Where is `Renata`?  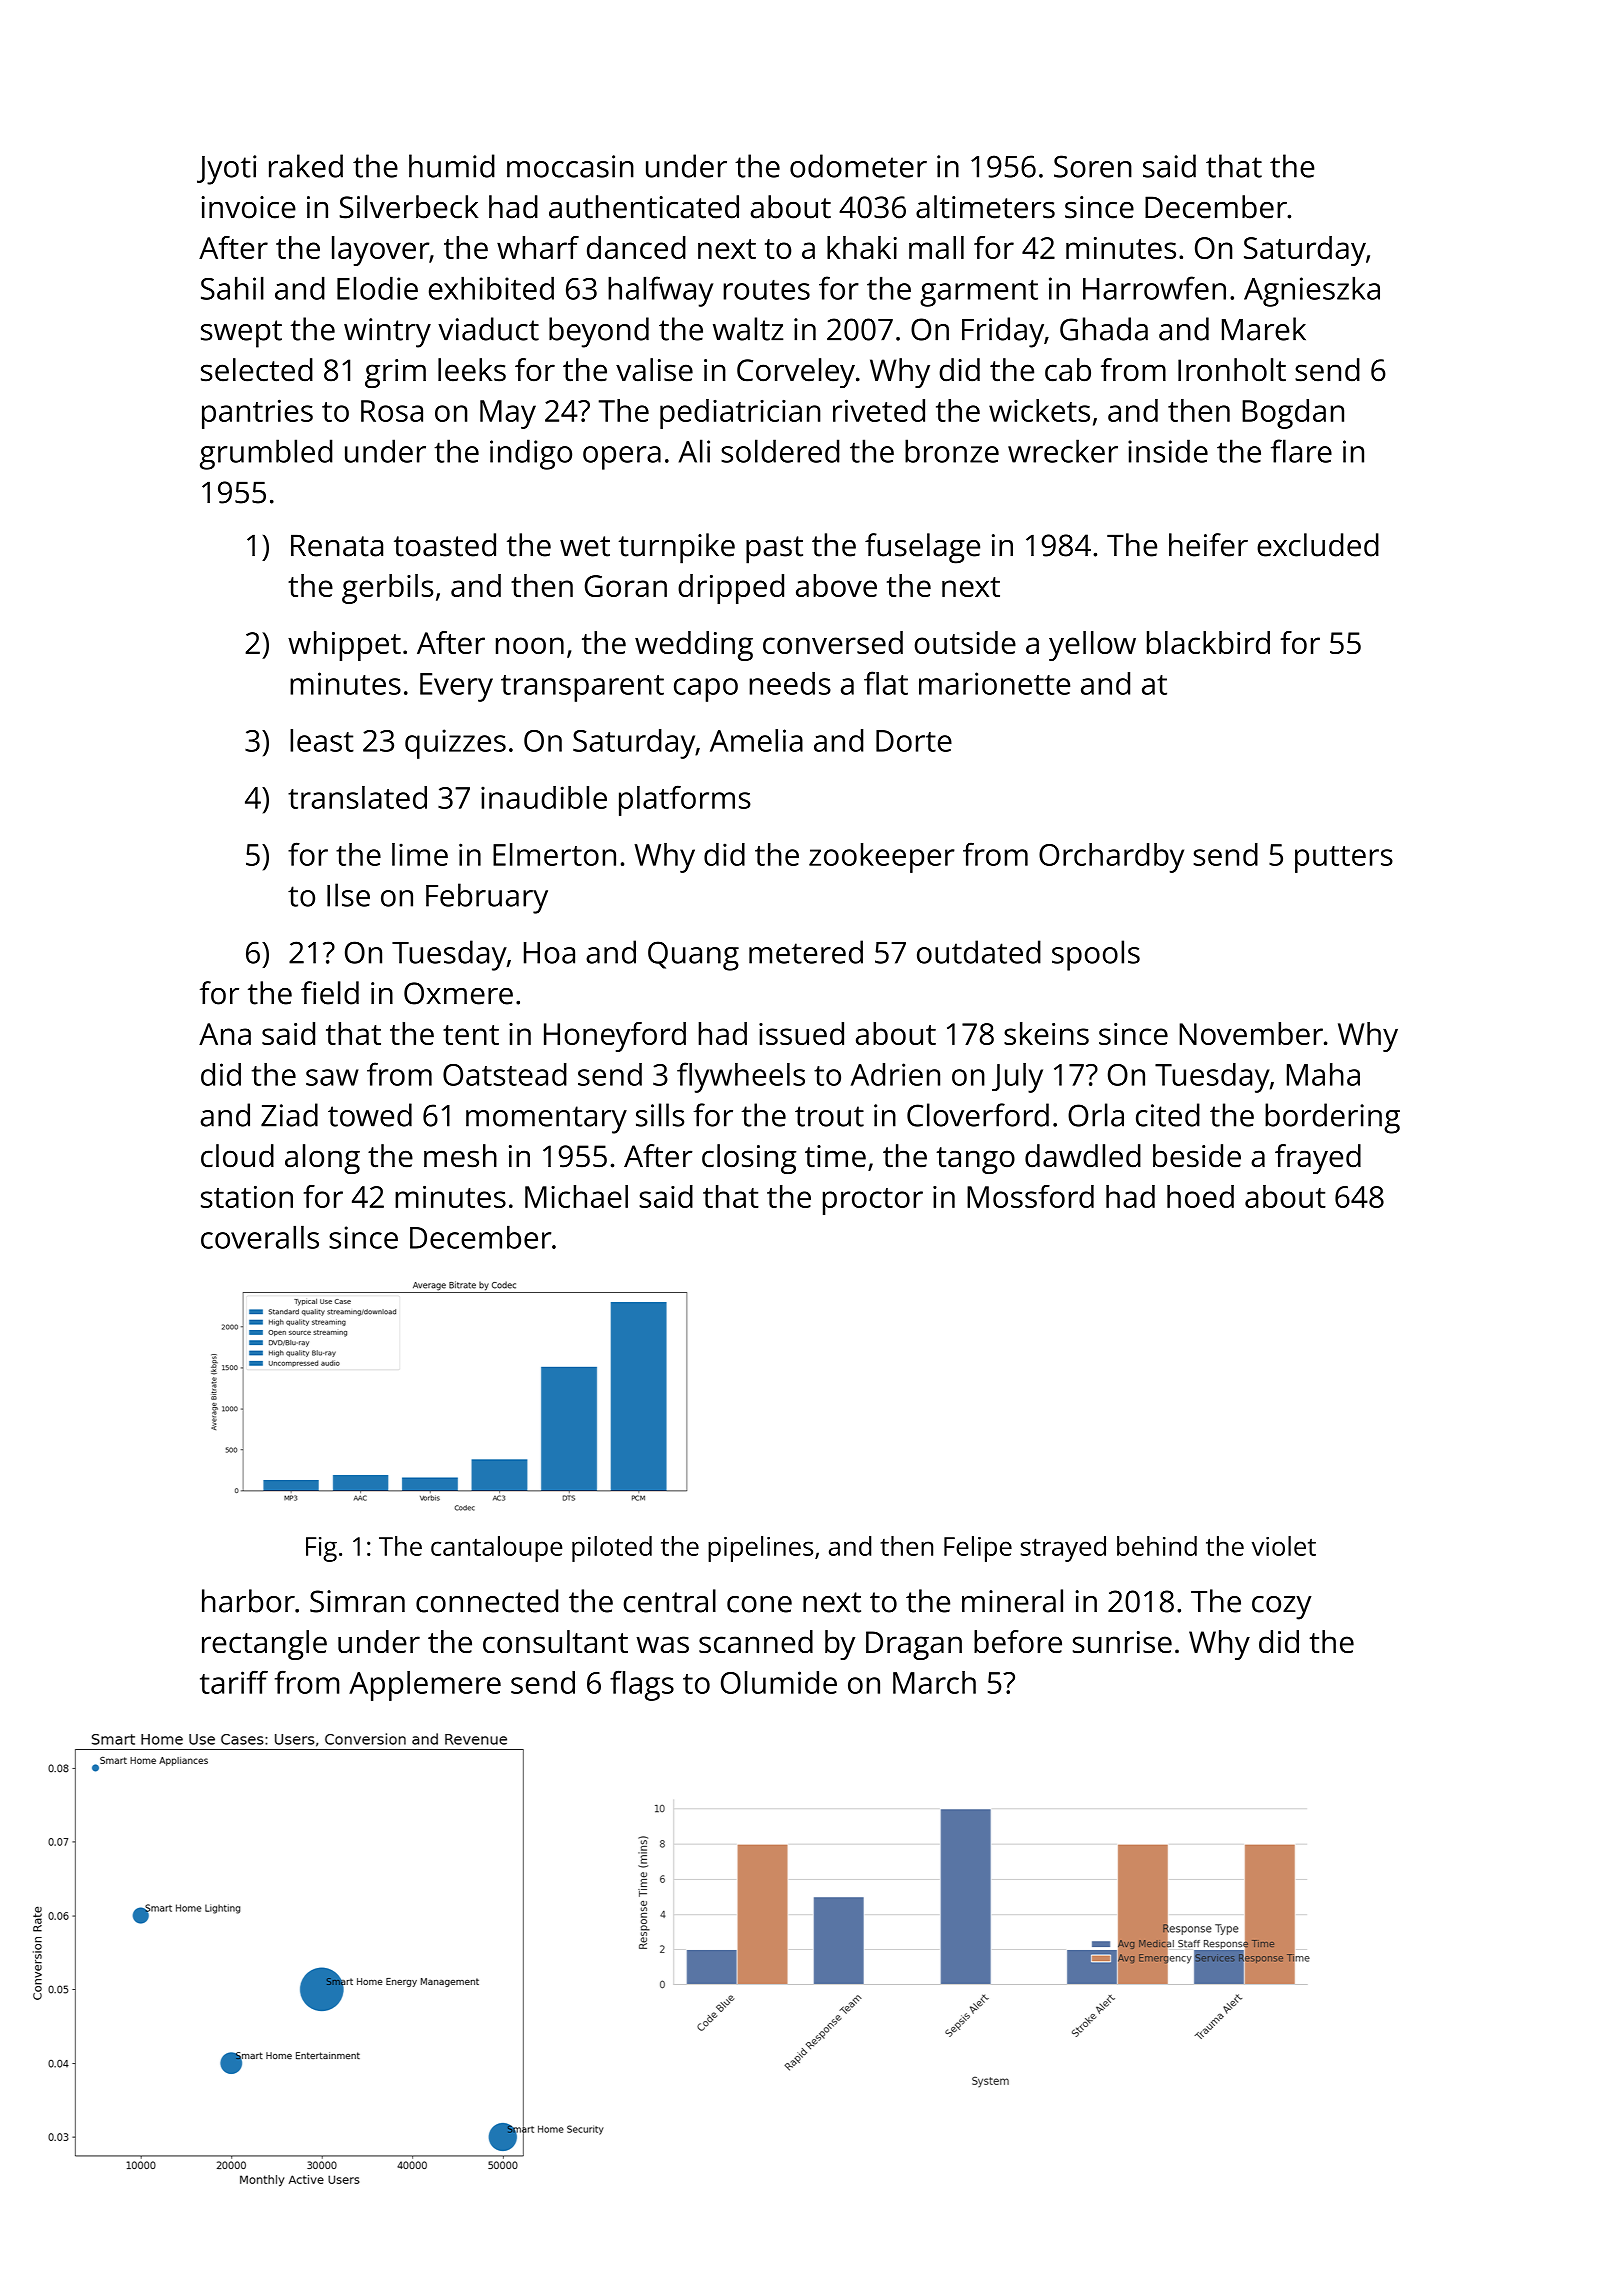
Renata is located at coordinates (337, 545).
